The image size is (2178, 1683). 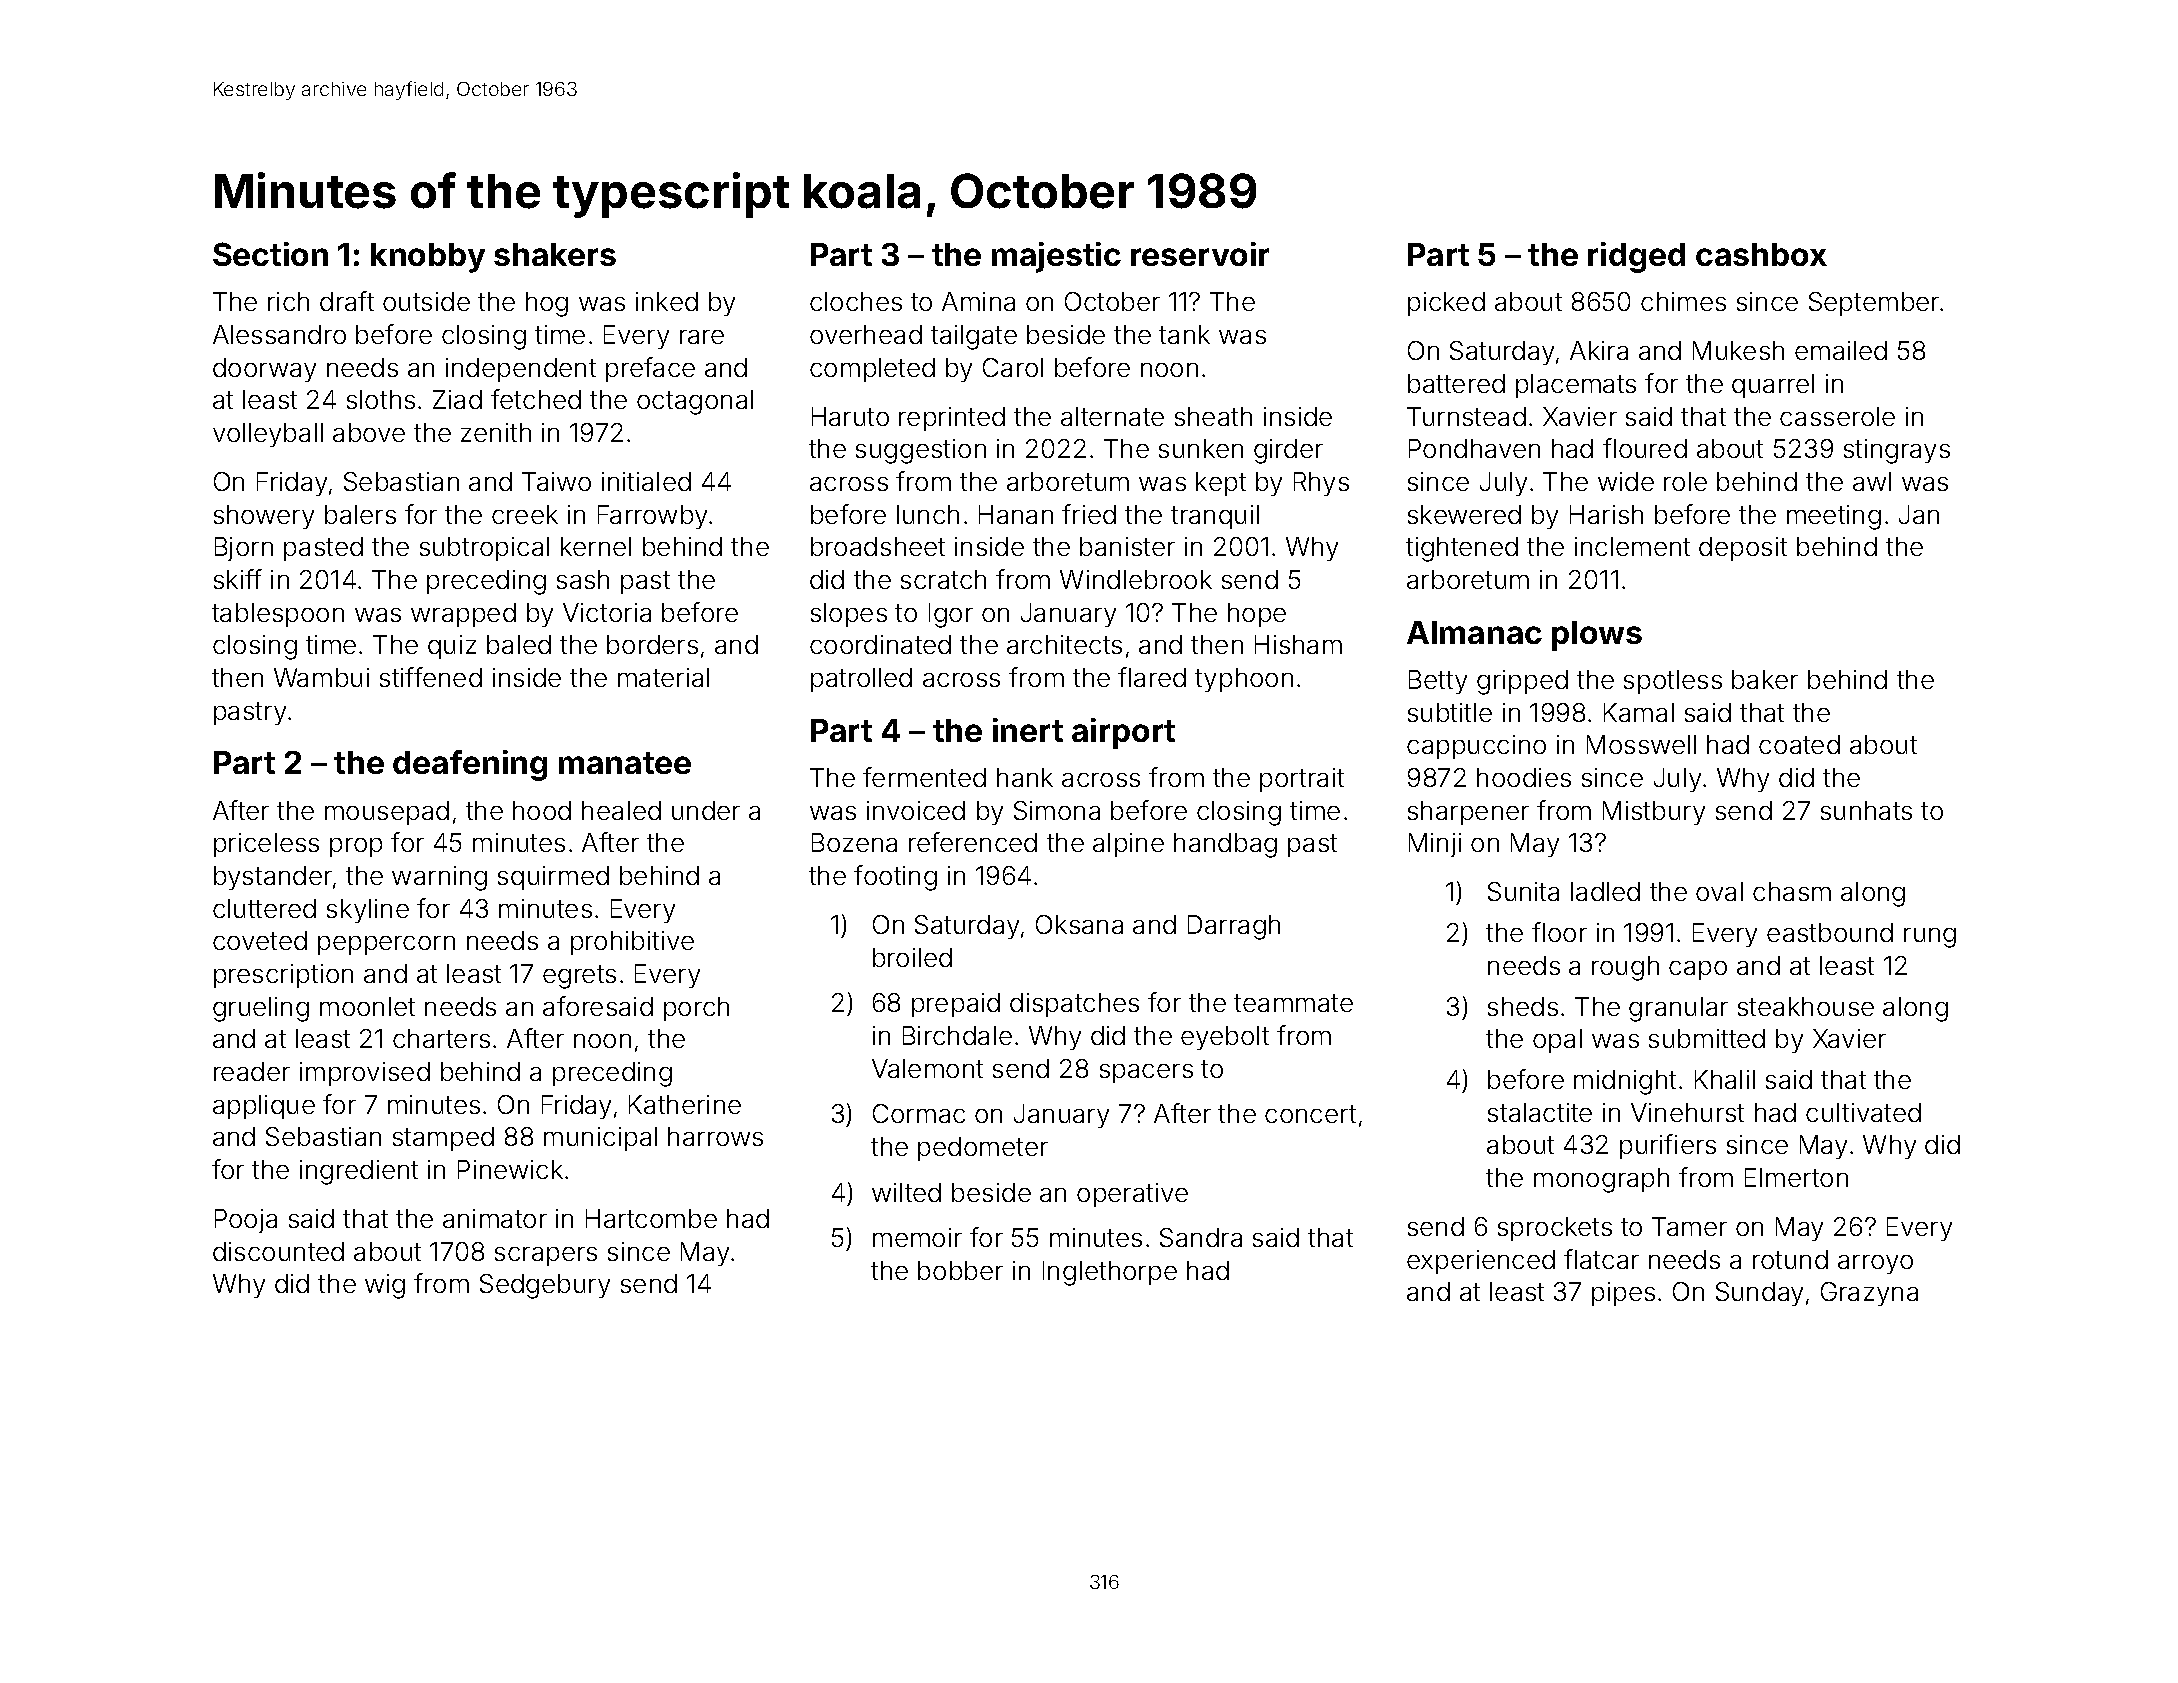 I want to click on banister, so click(x=1127, y=546).
